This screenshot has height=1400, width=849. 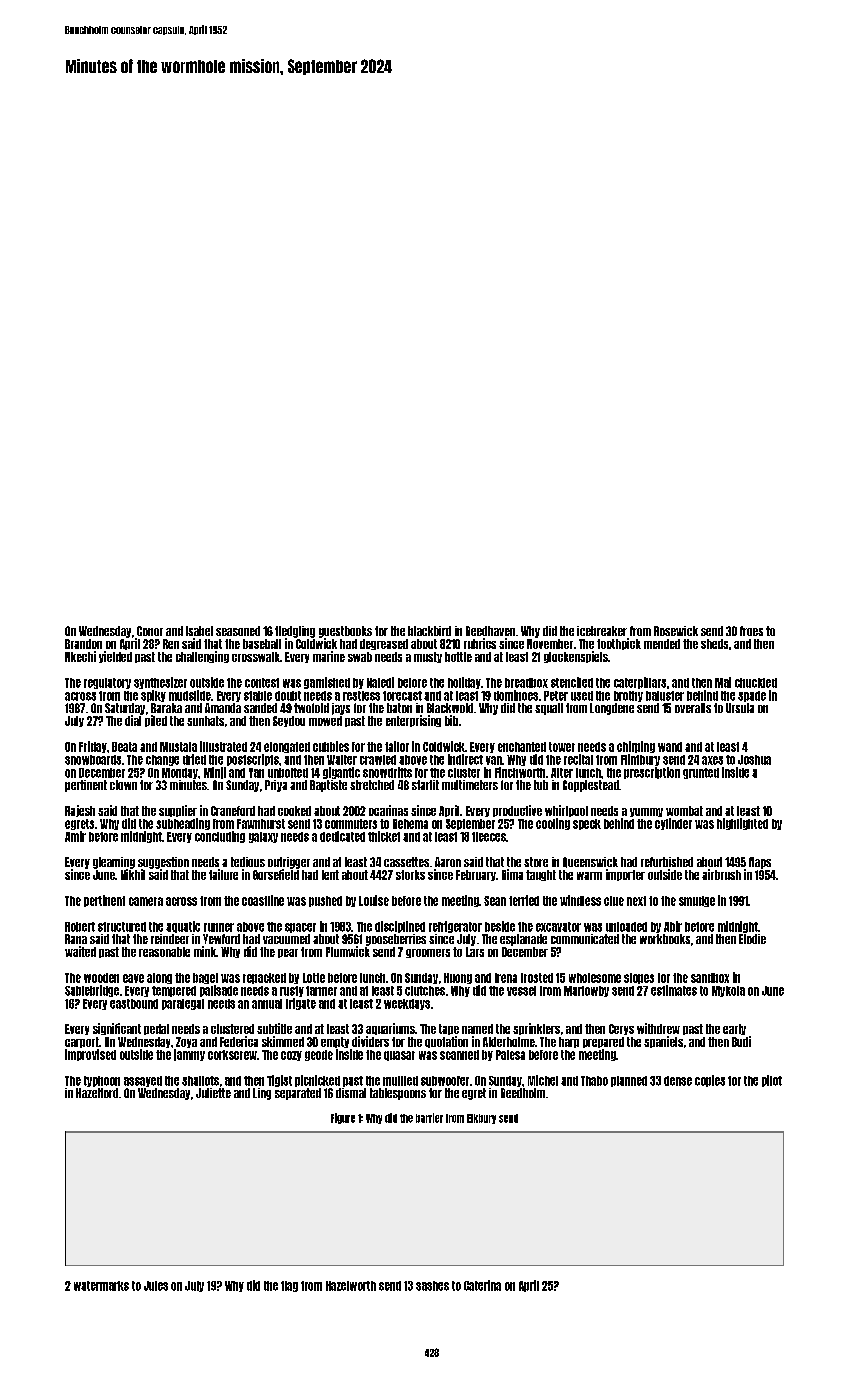 What do you see at coordinates (432, 1286) in the screenshot?
I see `sashes` at bounding box center [432, 1286].
